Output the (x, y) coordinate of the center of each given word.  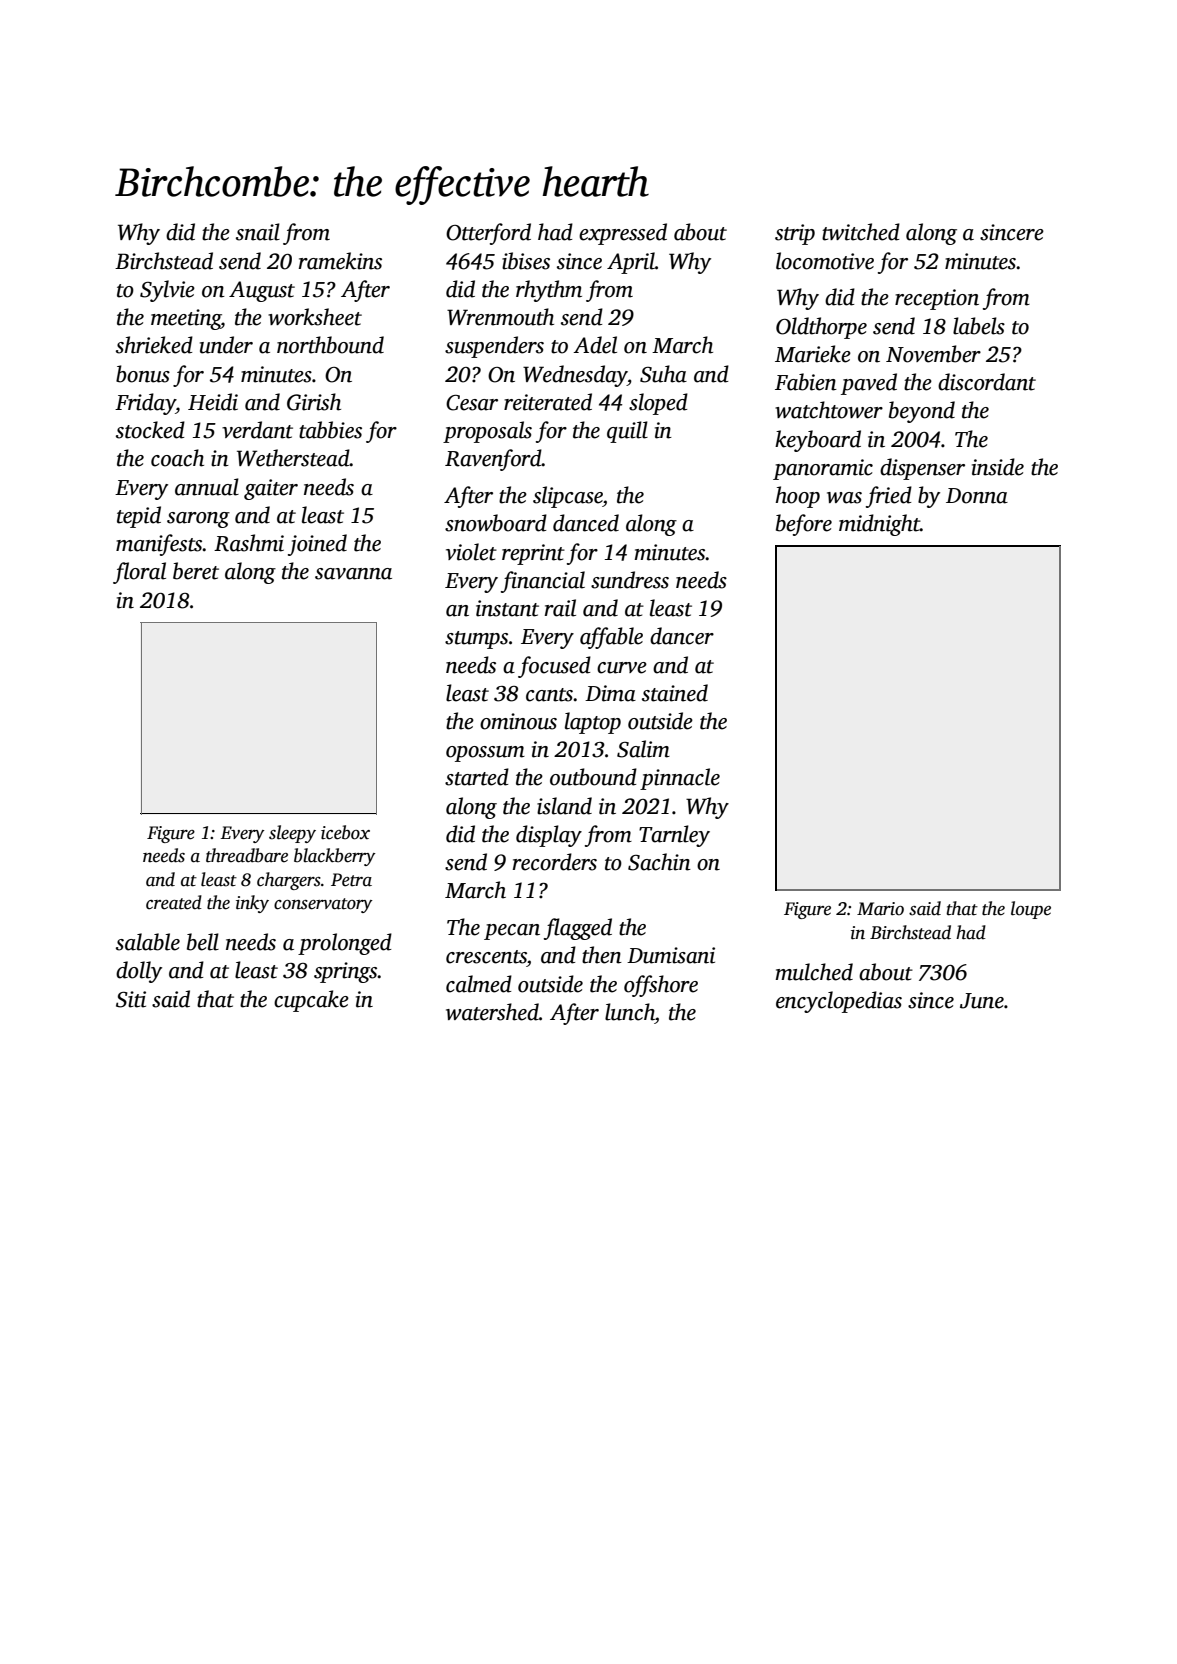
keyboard (818, 441)
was (844, 498)
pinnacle (680, 779)
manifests (159, 545)
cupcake (311, 1001)
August (262, 291)
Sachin (659, 862)
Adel (595, 345)
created (174, 902)
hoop (798, 497)
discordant (987, 382)
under (226, 345)
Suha (663, 374)
